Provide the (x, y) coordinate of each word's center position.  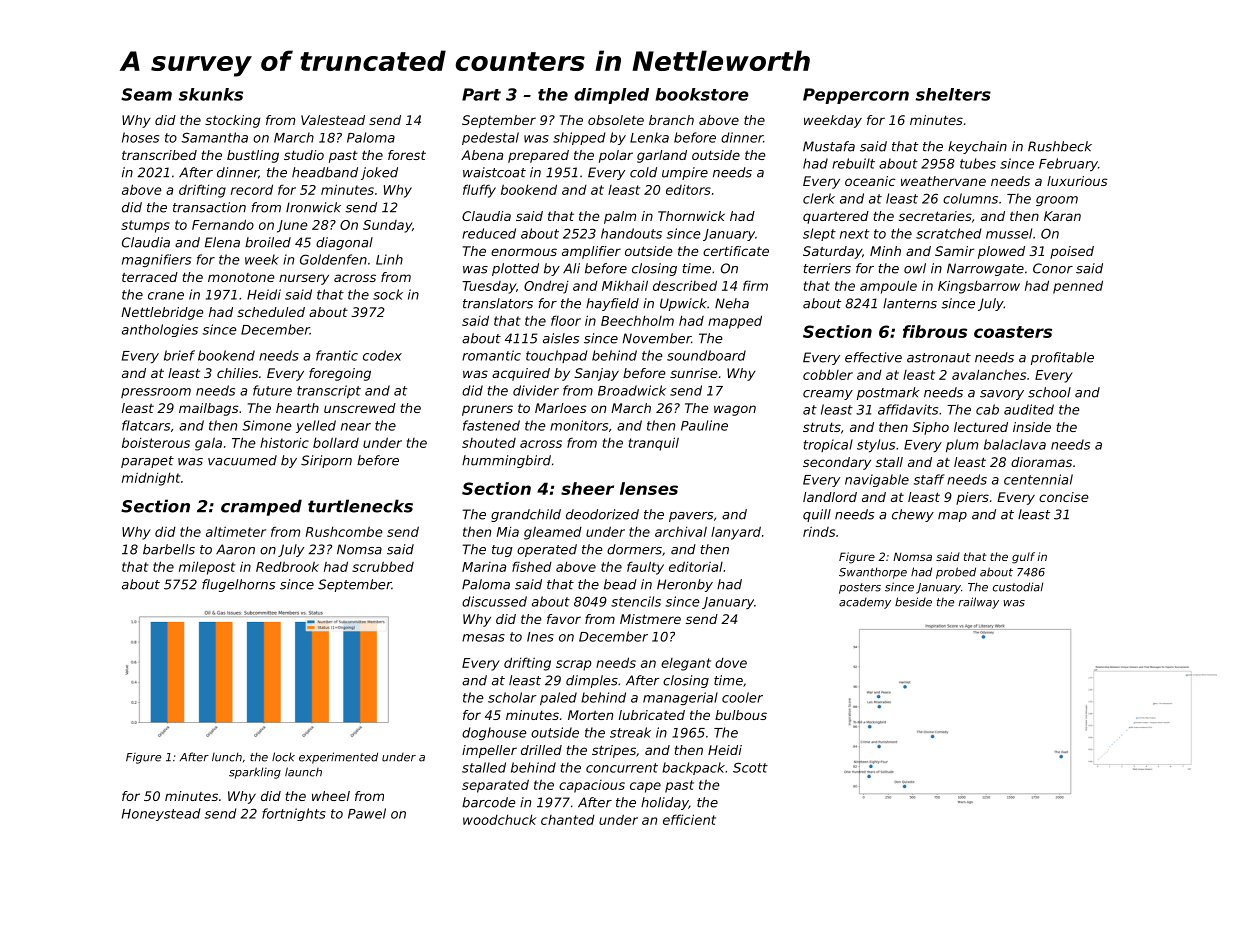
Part (481, 94)
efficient (689, 819)
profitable (1062, 358)
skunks (211, 94)
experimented (338, 758)
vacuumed (242, 460)
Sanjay (597, 374)
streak (630, 732)
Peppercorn (856, 96)
